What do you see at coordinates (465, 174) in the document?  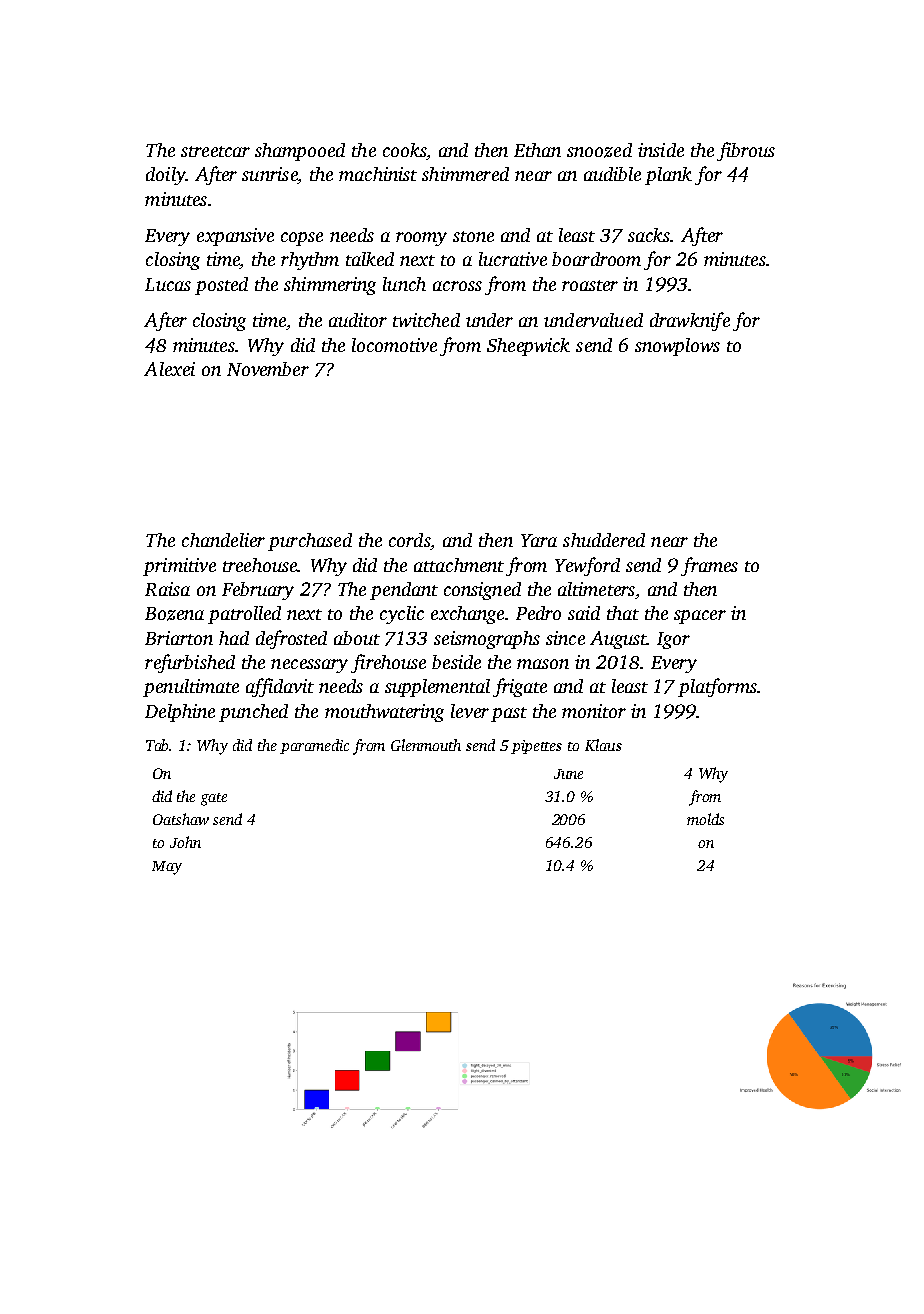 I see `shimmered` at bounding box center [465, 174].
